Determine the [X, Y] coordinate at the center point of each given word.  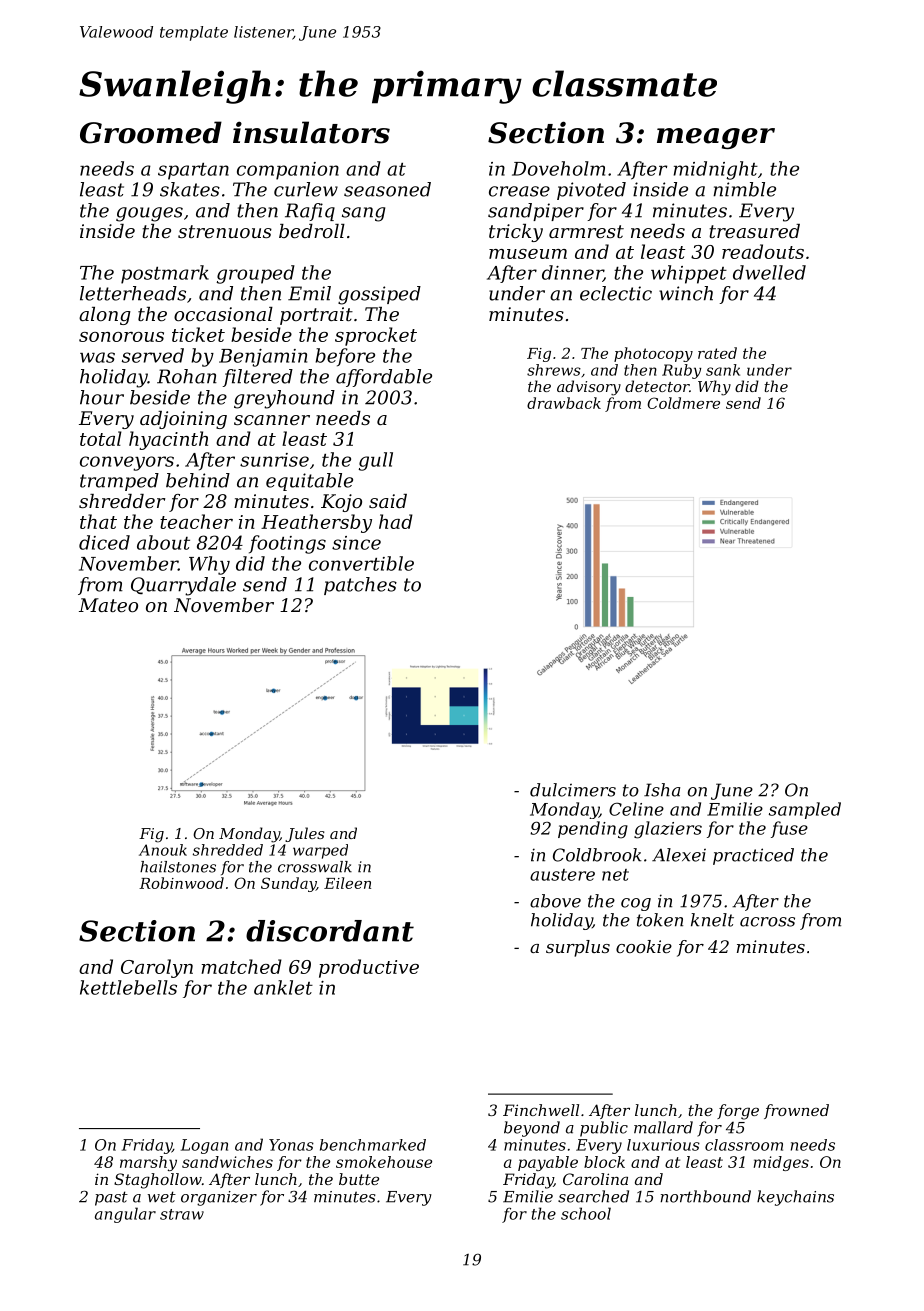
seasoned [387, 189]
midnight [716, 170]
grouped [256, 274]
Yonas [291, 1145]
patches [360, 586]
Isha [662, 790]
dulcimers [573, 790]
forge [738, 1112]
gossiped [379, 295]
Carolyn [157, 968]
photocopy [653, 354]
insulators [311, 132]
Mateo [108, 605]
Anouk [163, 850]
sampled [805, 810]
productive [369, 968]
